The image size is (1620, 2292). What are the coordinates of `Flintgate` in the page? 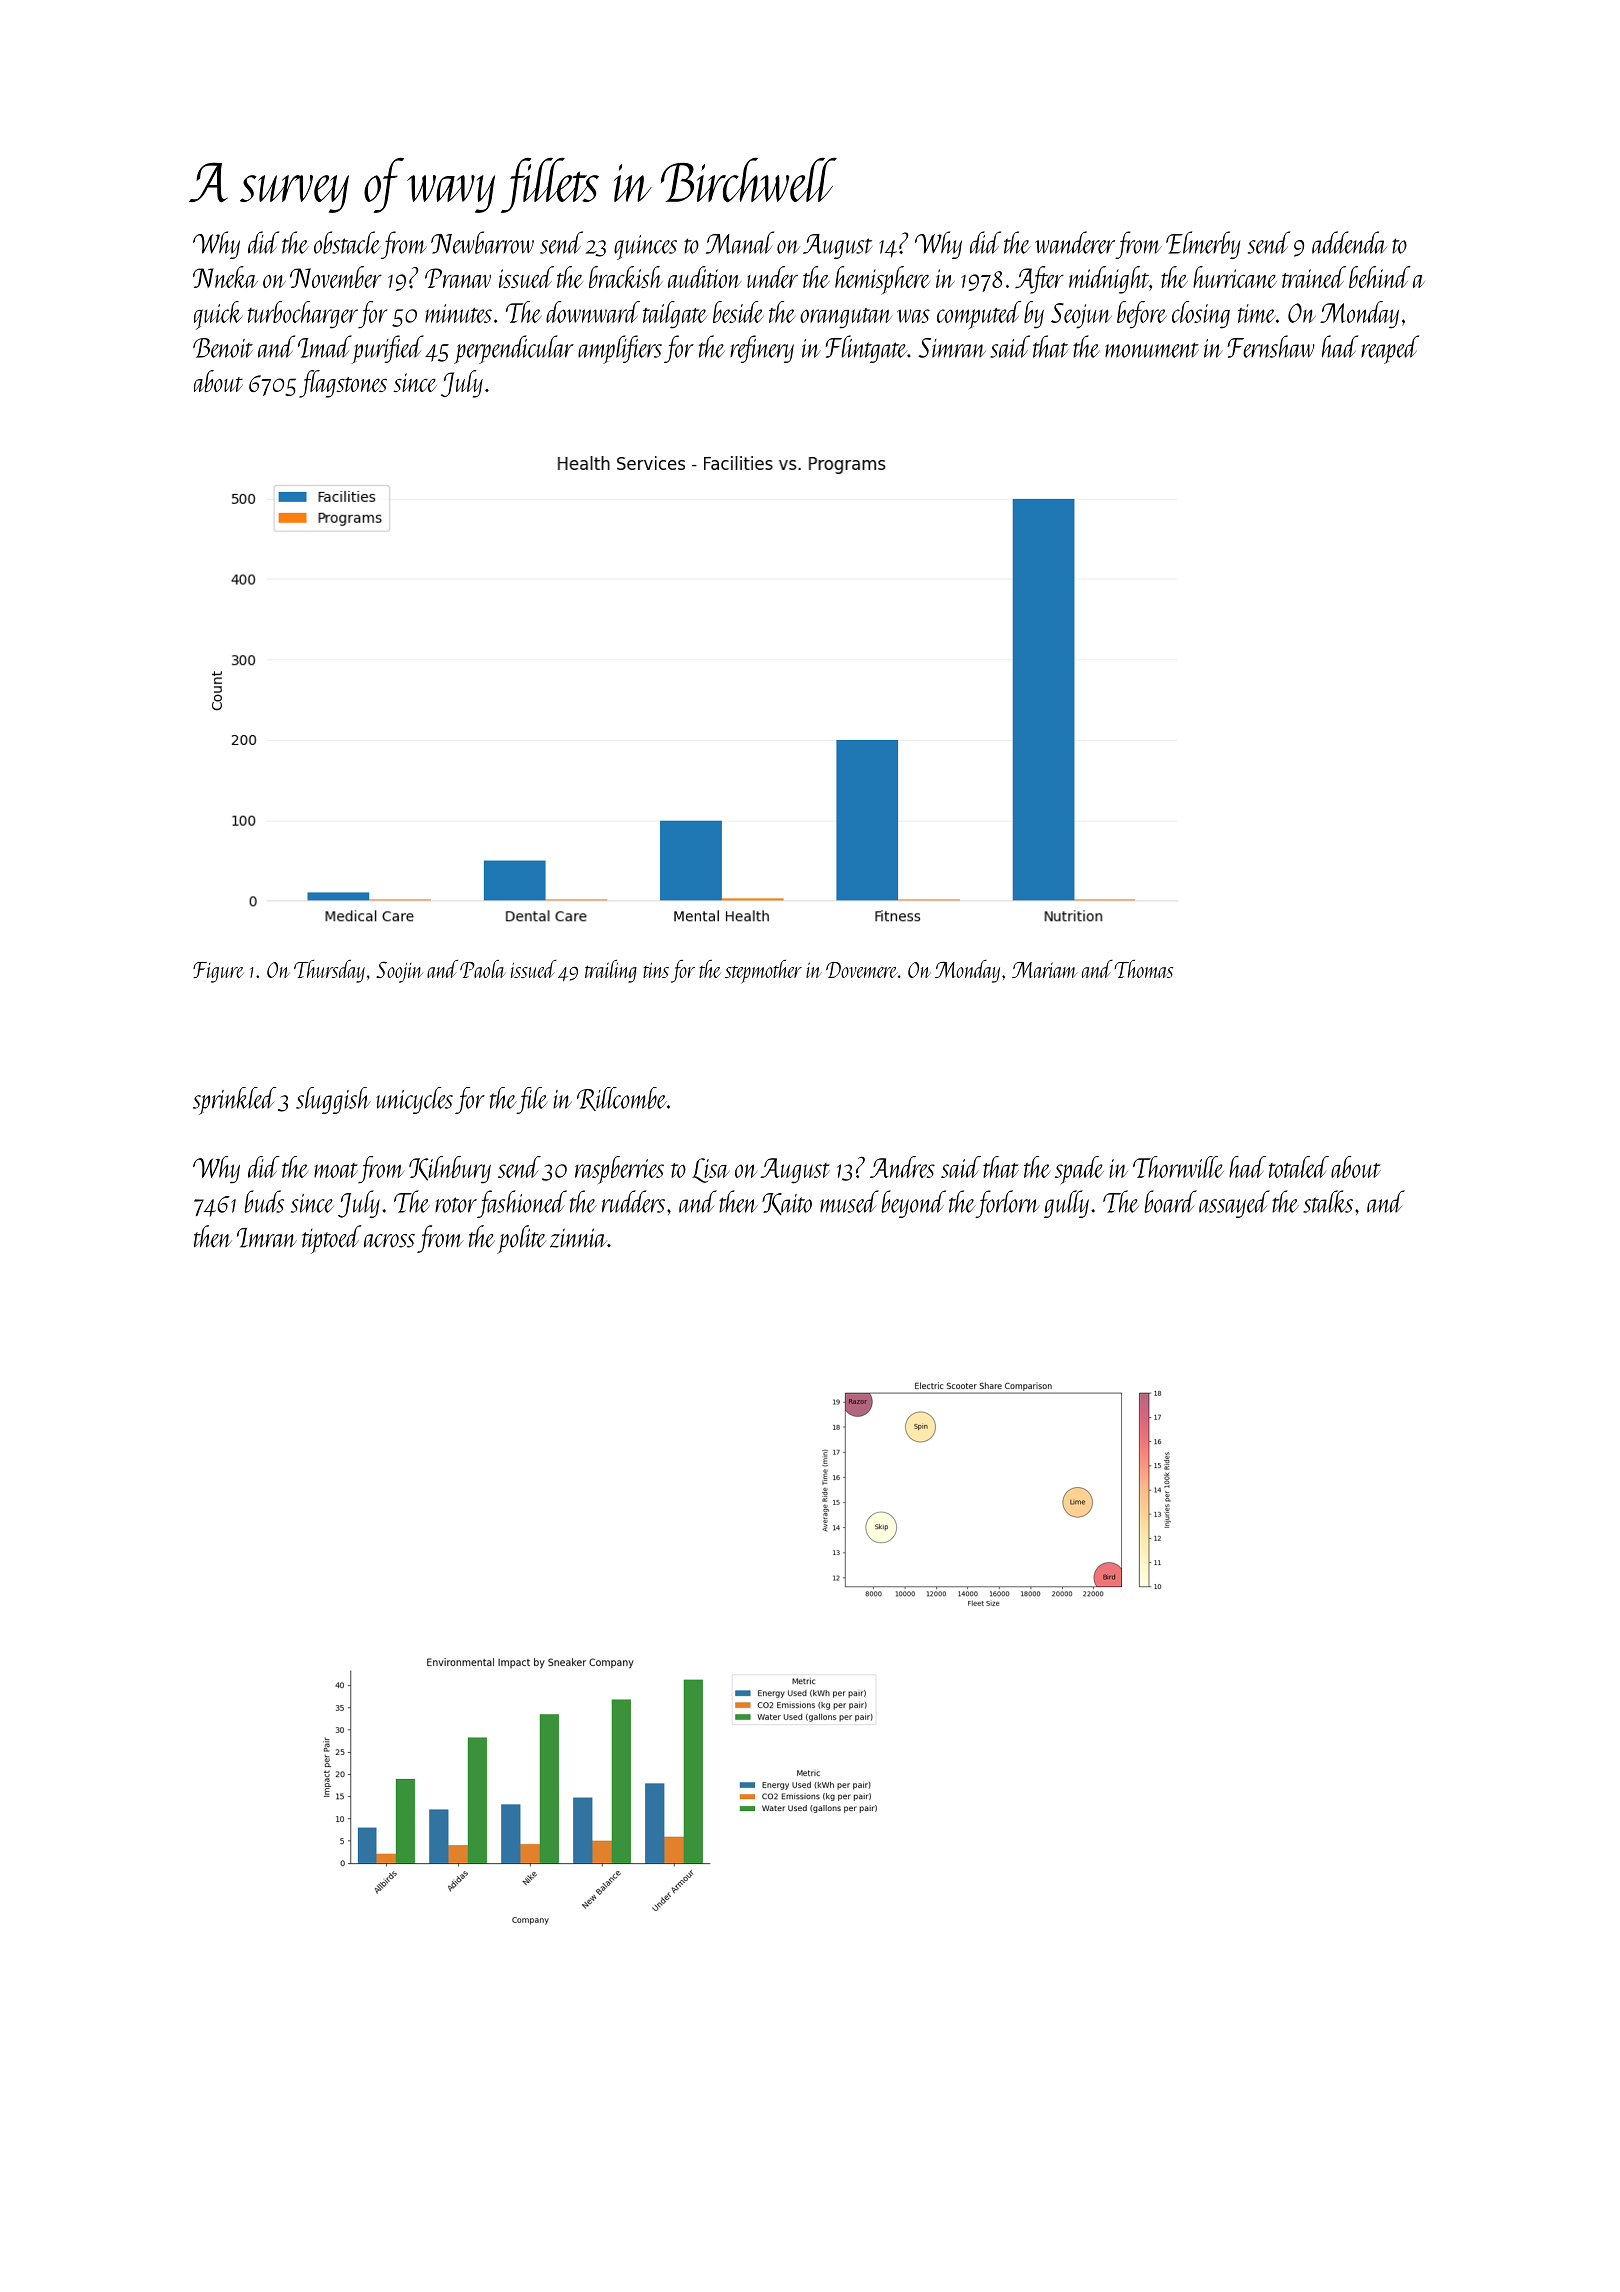 It's located at (866, 349).
